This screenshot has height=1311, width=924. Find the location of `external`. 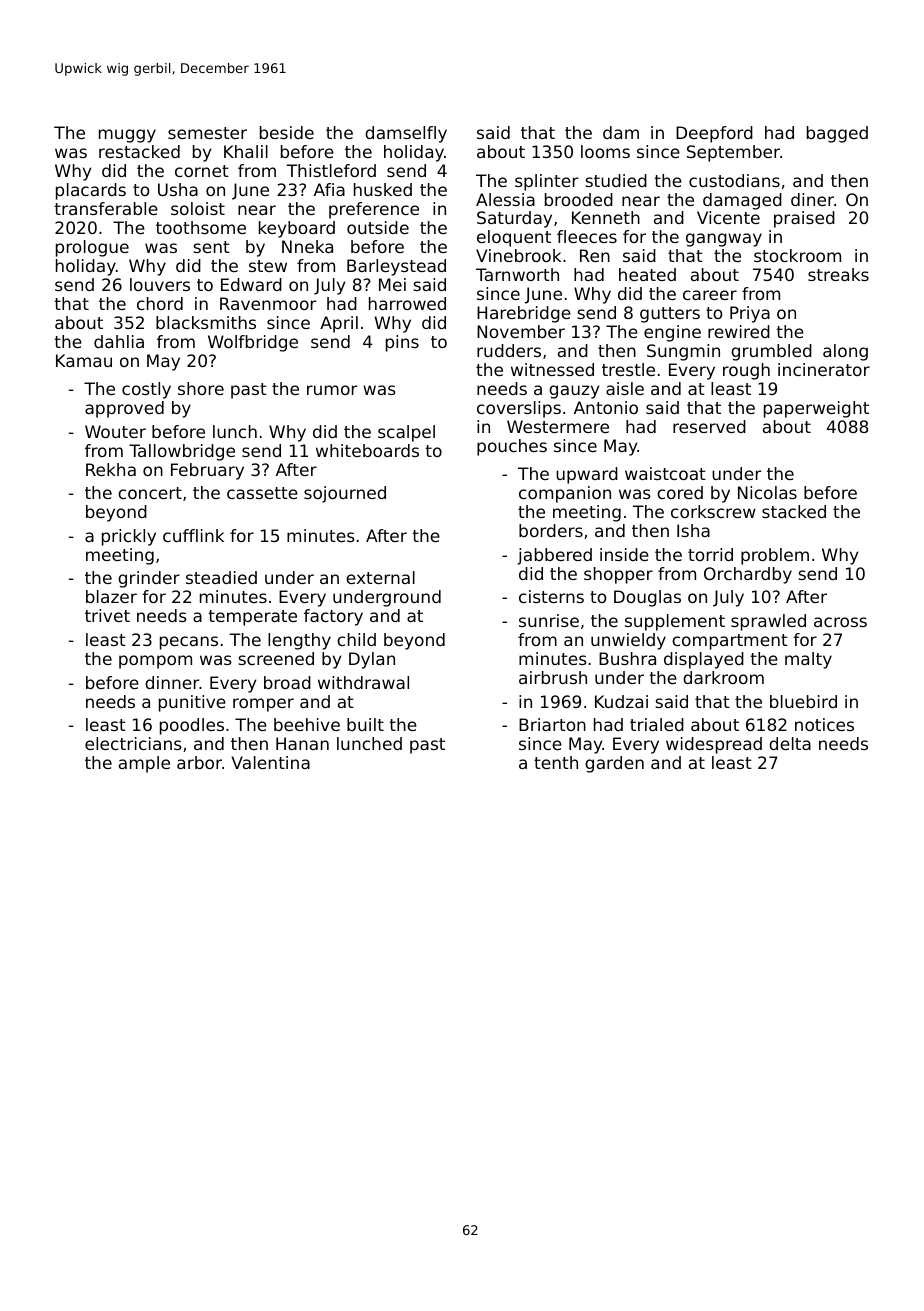

external is located at coordinates (380, 577).
